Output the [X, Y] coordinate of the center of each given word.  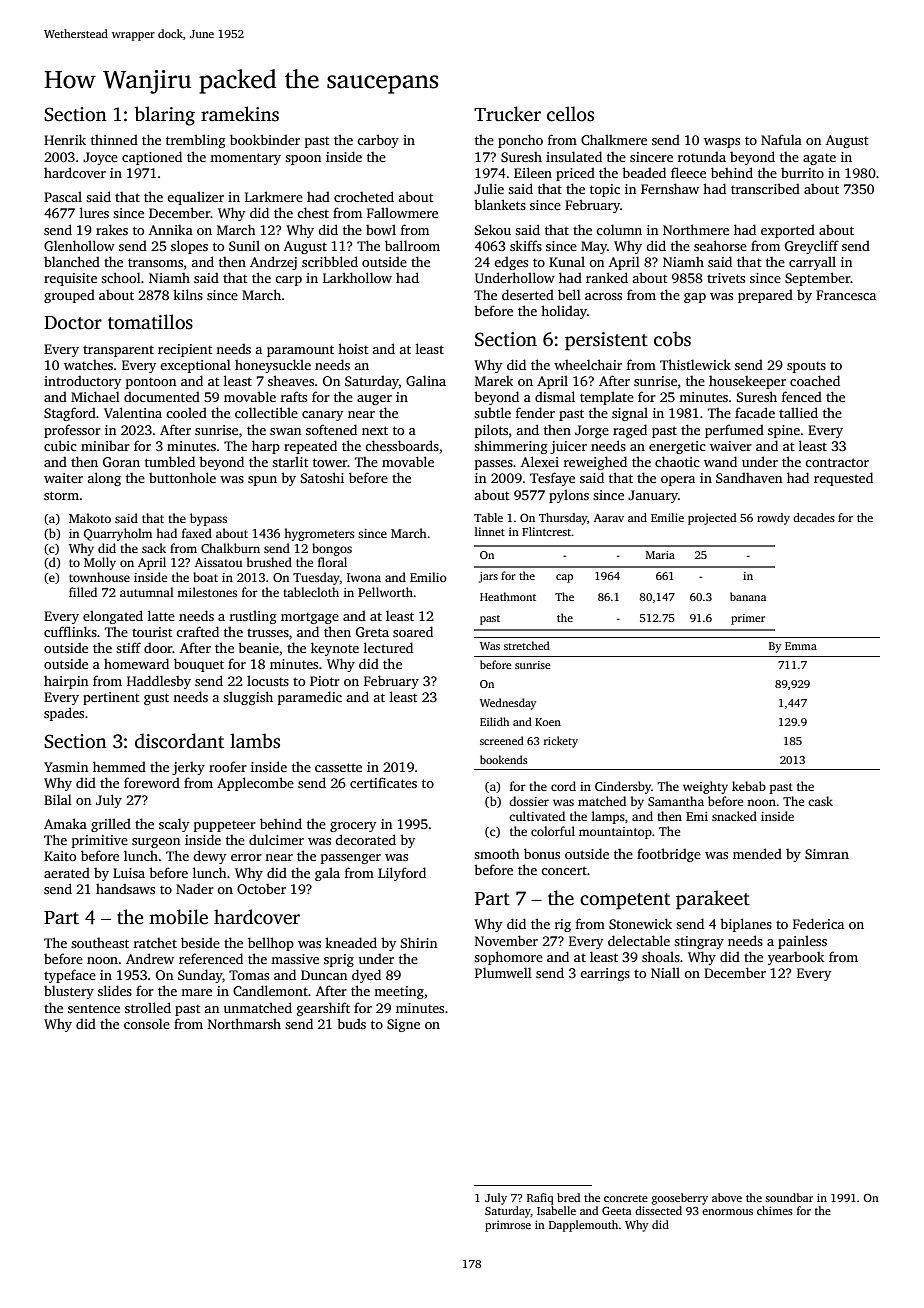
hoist [353, 348]
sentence [94, 1008]
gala [327, 874]
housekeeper [747, 382]
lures [94, 212]
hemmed [119, 766]
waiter [63, 478]
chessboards [402, 445]
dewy [209, 857]
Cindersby [623, 787]
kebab [749, 786]
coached [815, 380]
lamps [608, 817]
